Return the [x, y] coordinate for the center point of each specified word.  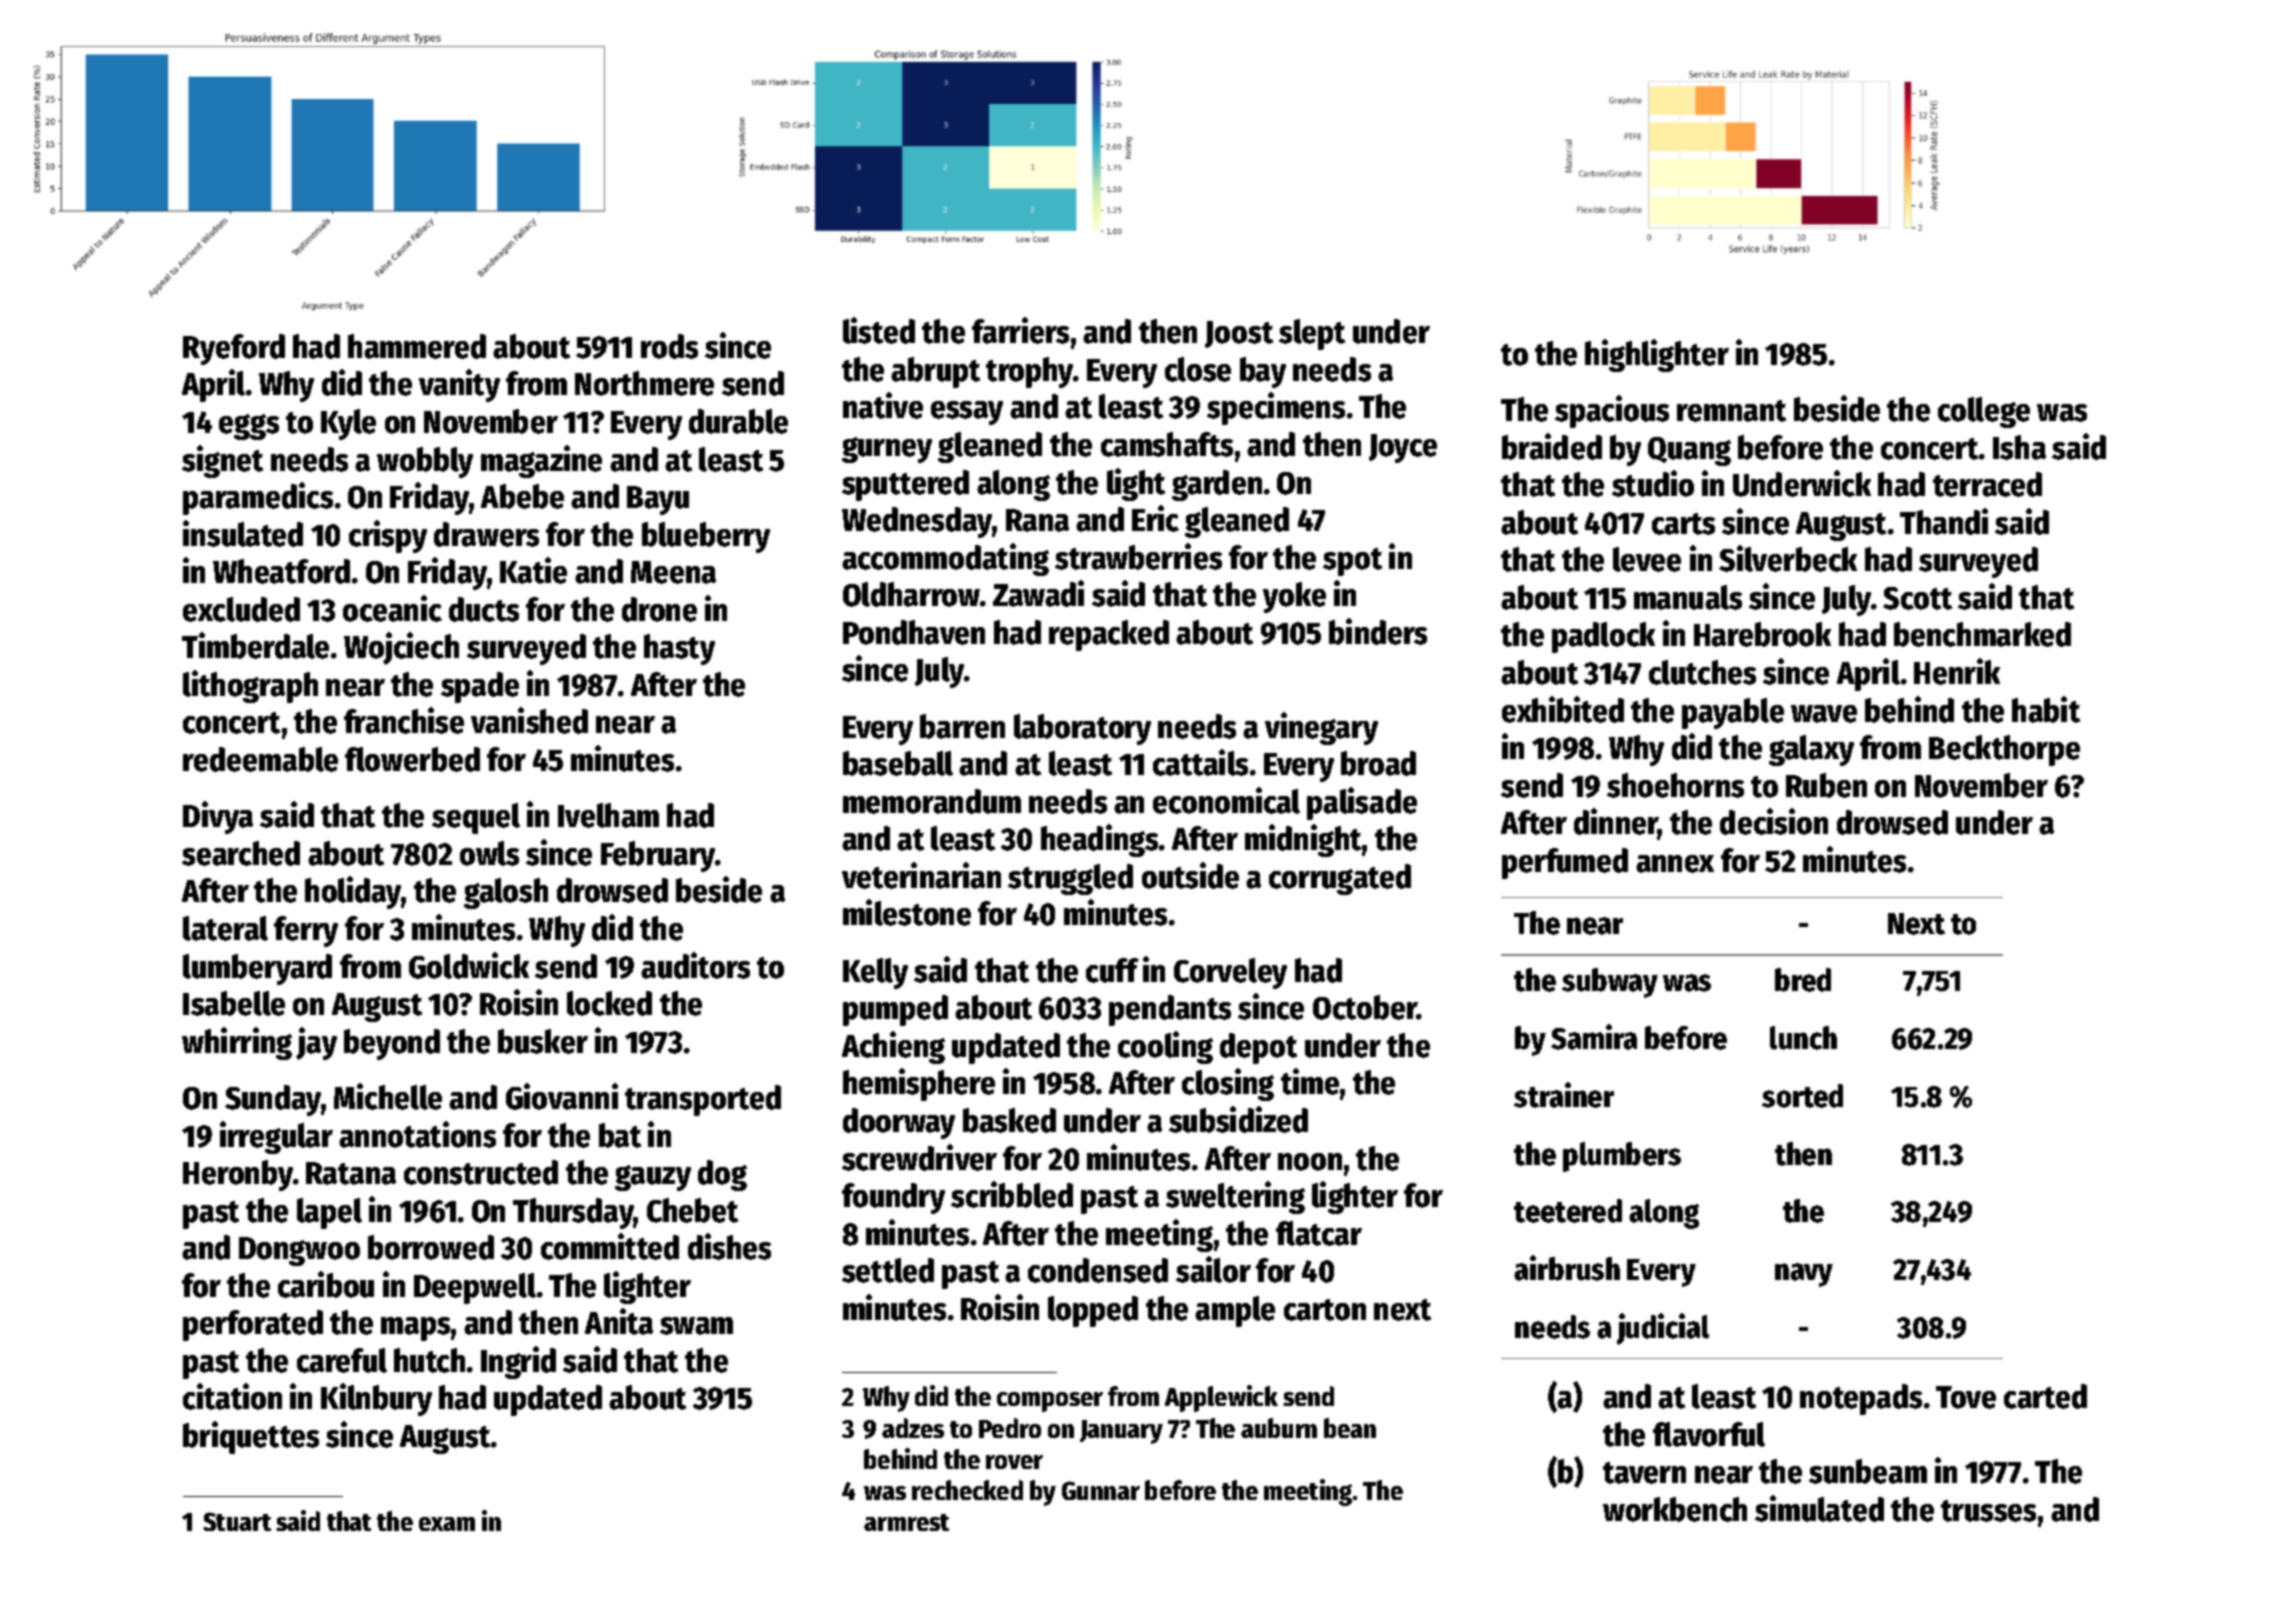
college [1984, 412]
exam [447, 1524]
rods [669, 346]
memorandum [932, 801]
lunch [1803, 1038]
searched [241, 853]
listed [879, 330]
